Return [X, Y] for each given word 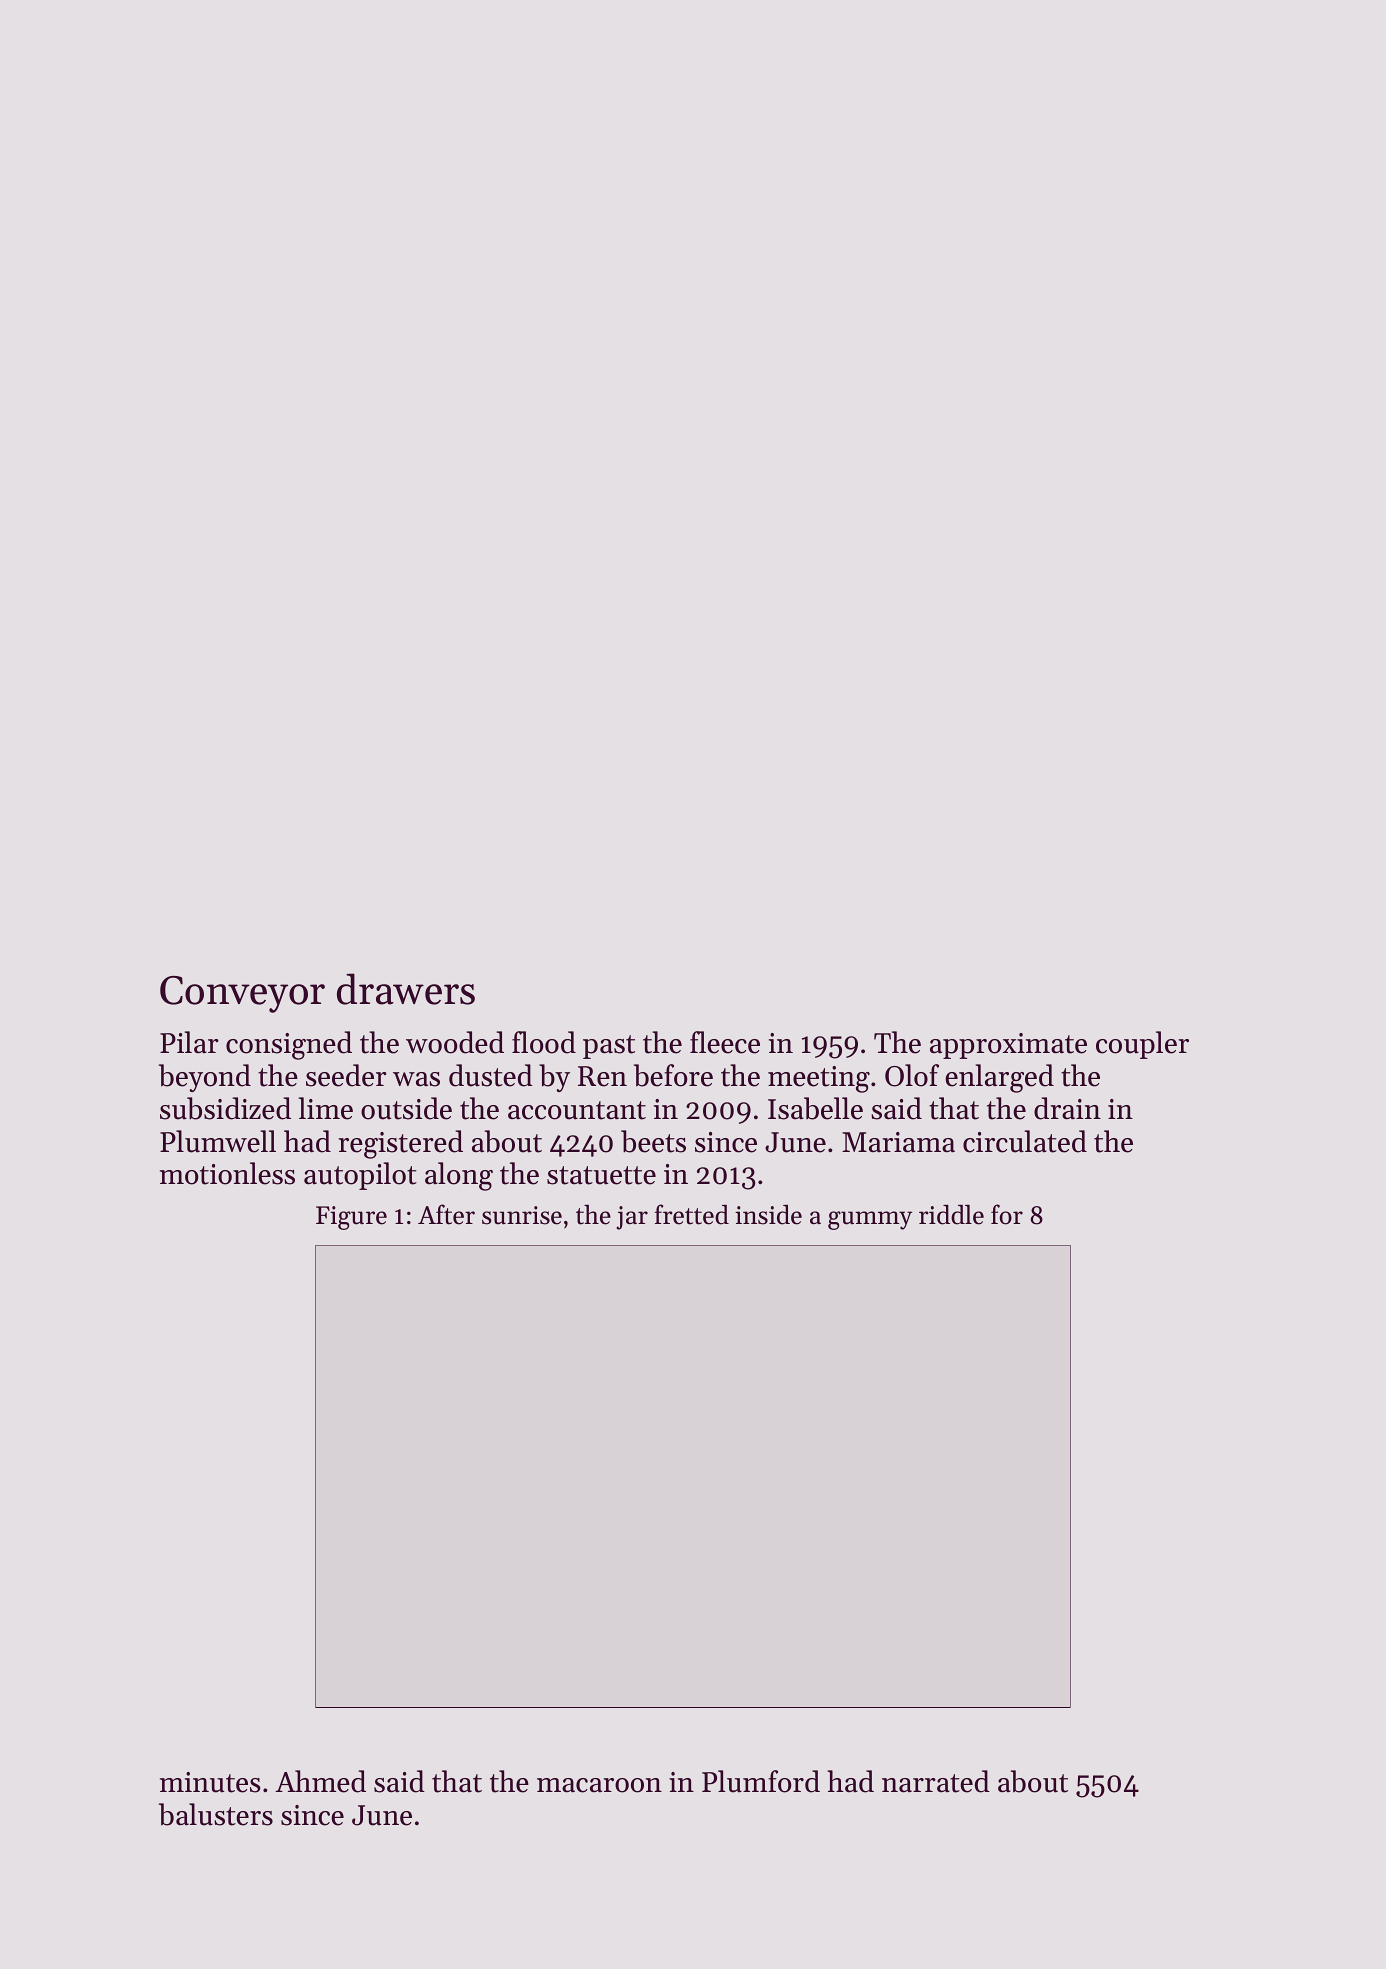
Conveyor [242, 994]
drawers [406, 989]
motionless [227, 1173]
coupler [1142, 1045]
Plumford [761, 1781]
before [673, 1075]
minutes [210, 1782]
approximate [1008, 1046]
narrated [936, 1781]
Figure [351, 1218]
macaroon [599, 1785]
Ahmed [320, 1781]
